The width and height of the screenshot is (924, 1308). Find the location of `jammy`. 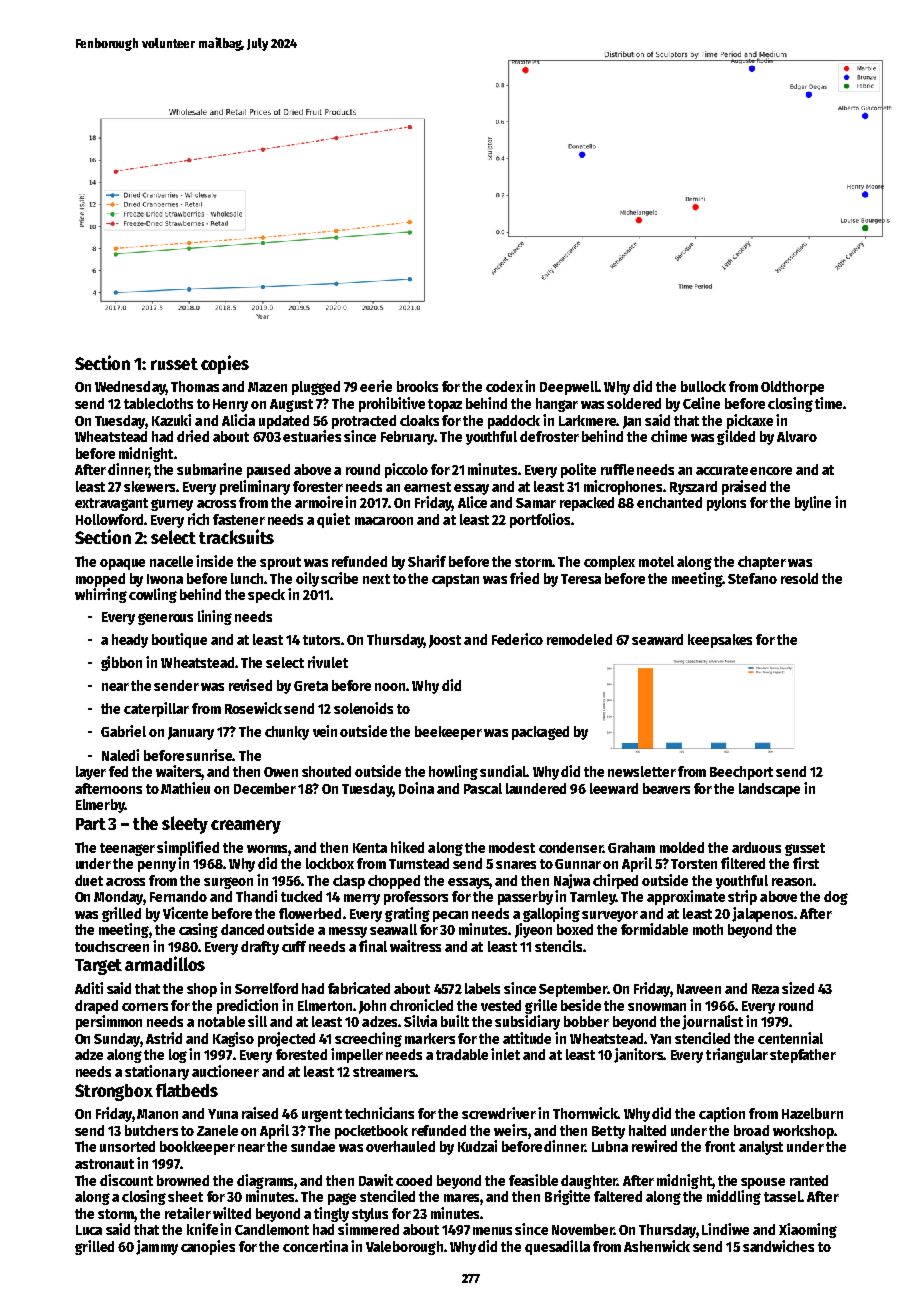

jammy is located at coordinates (157, 1247).
